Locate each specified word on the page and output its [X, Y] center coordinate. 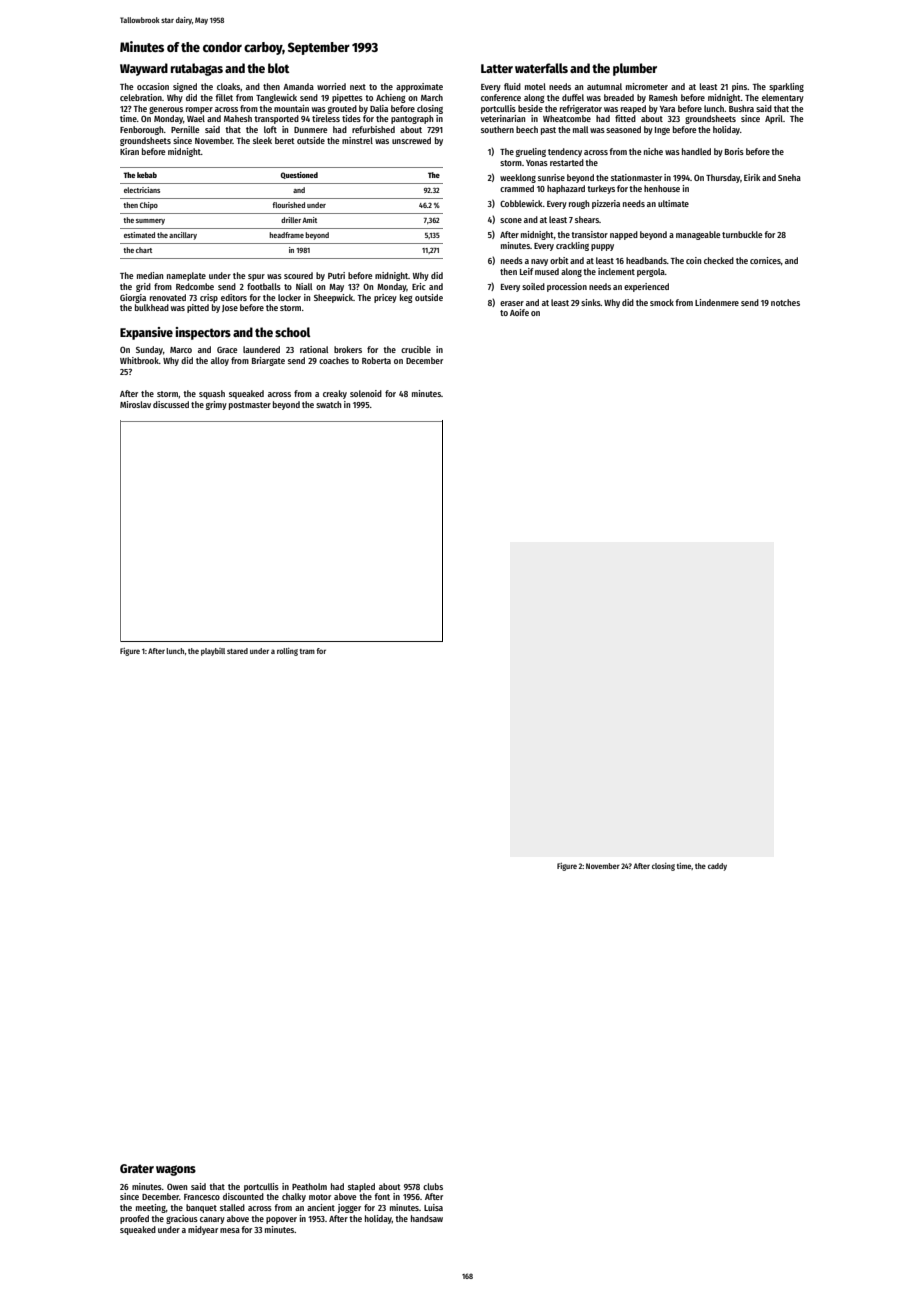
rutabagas [197, 69]
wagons [176, 1170]
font [382, 1196]
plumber [635, 69]
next [358, 87]
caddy [717, 867]
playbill [213, 652]
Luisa [433, 1207]
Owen [177, 1187]
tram [307, 651]
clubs [433, 1186]
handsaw [427, 1218]
